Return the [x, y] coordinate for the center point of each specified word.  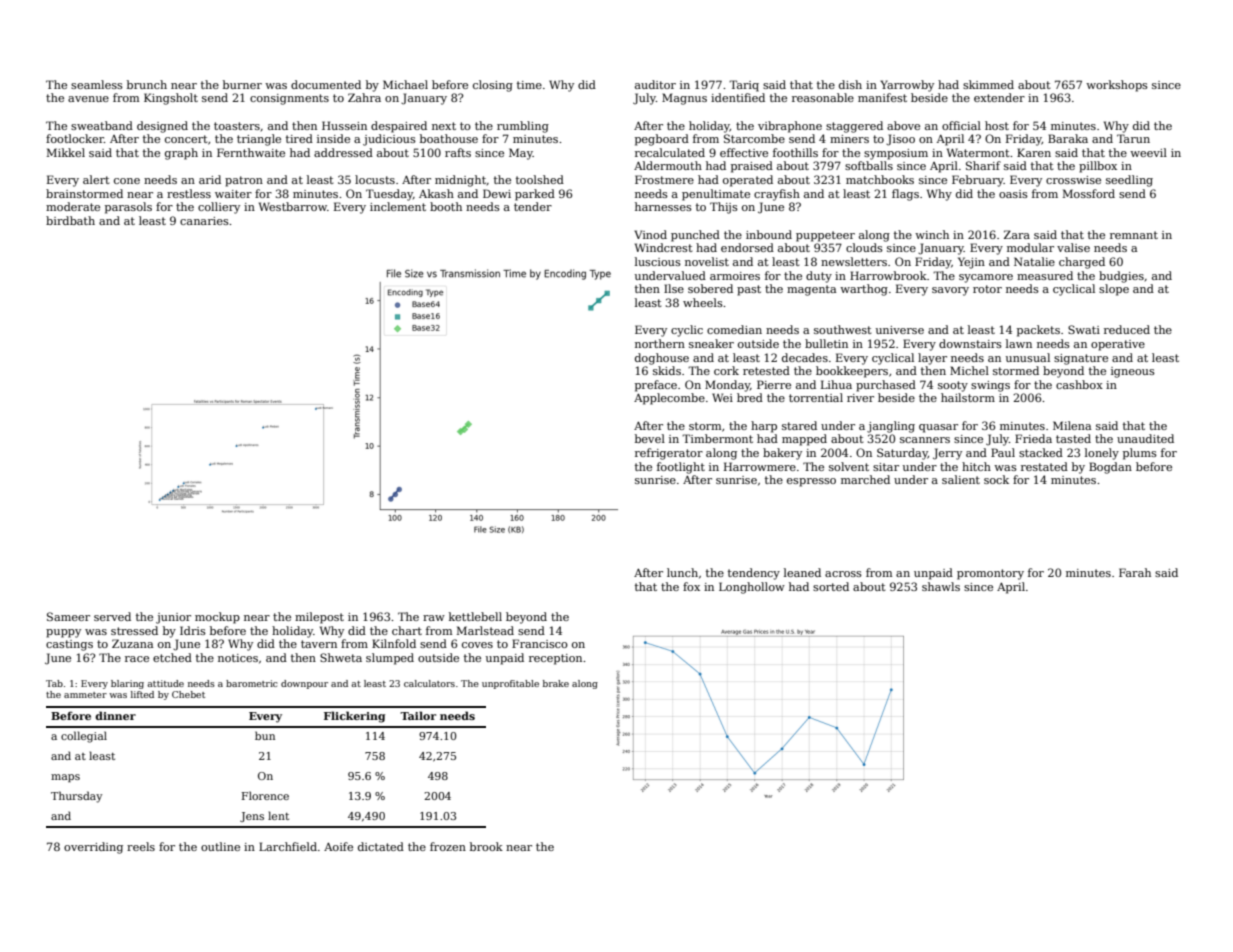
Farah [1135, 572]
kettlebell [475, 616]
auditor [655, 84]
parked [535, 195]
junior [173, 618]
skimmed [988, 84]
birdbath [70, 220]
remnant [1134, 235]
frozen [448, 846]
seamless [97, 84]
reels [141, 846]
